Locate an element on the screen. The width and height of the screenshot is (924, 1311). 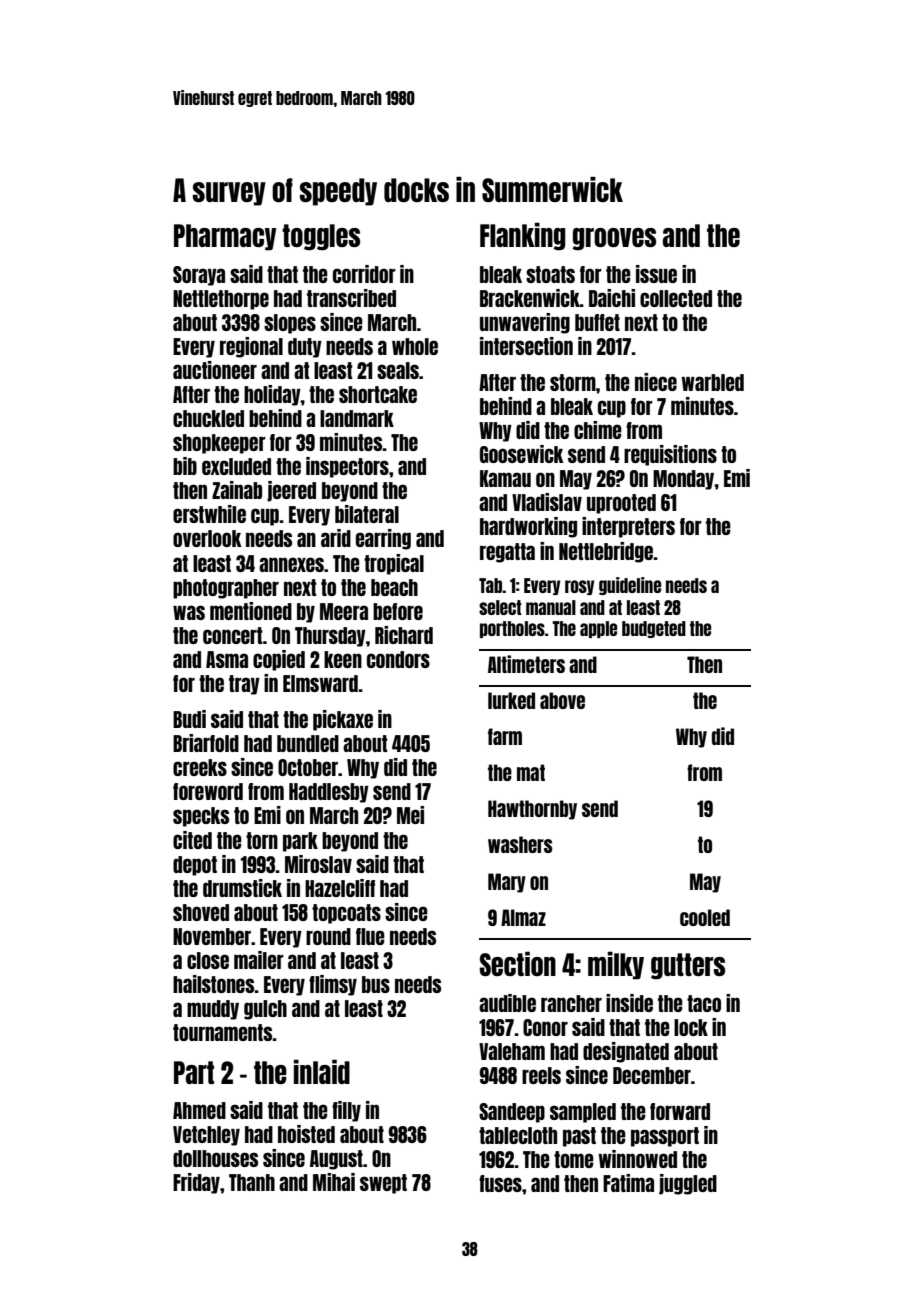
juggled is located at coordinates (688, 1184).
